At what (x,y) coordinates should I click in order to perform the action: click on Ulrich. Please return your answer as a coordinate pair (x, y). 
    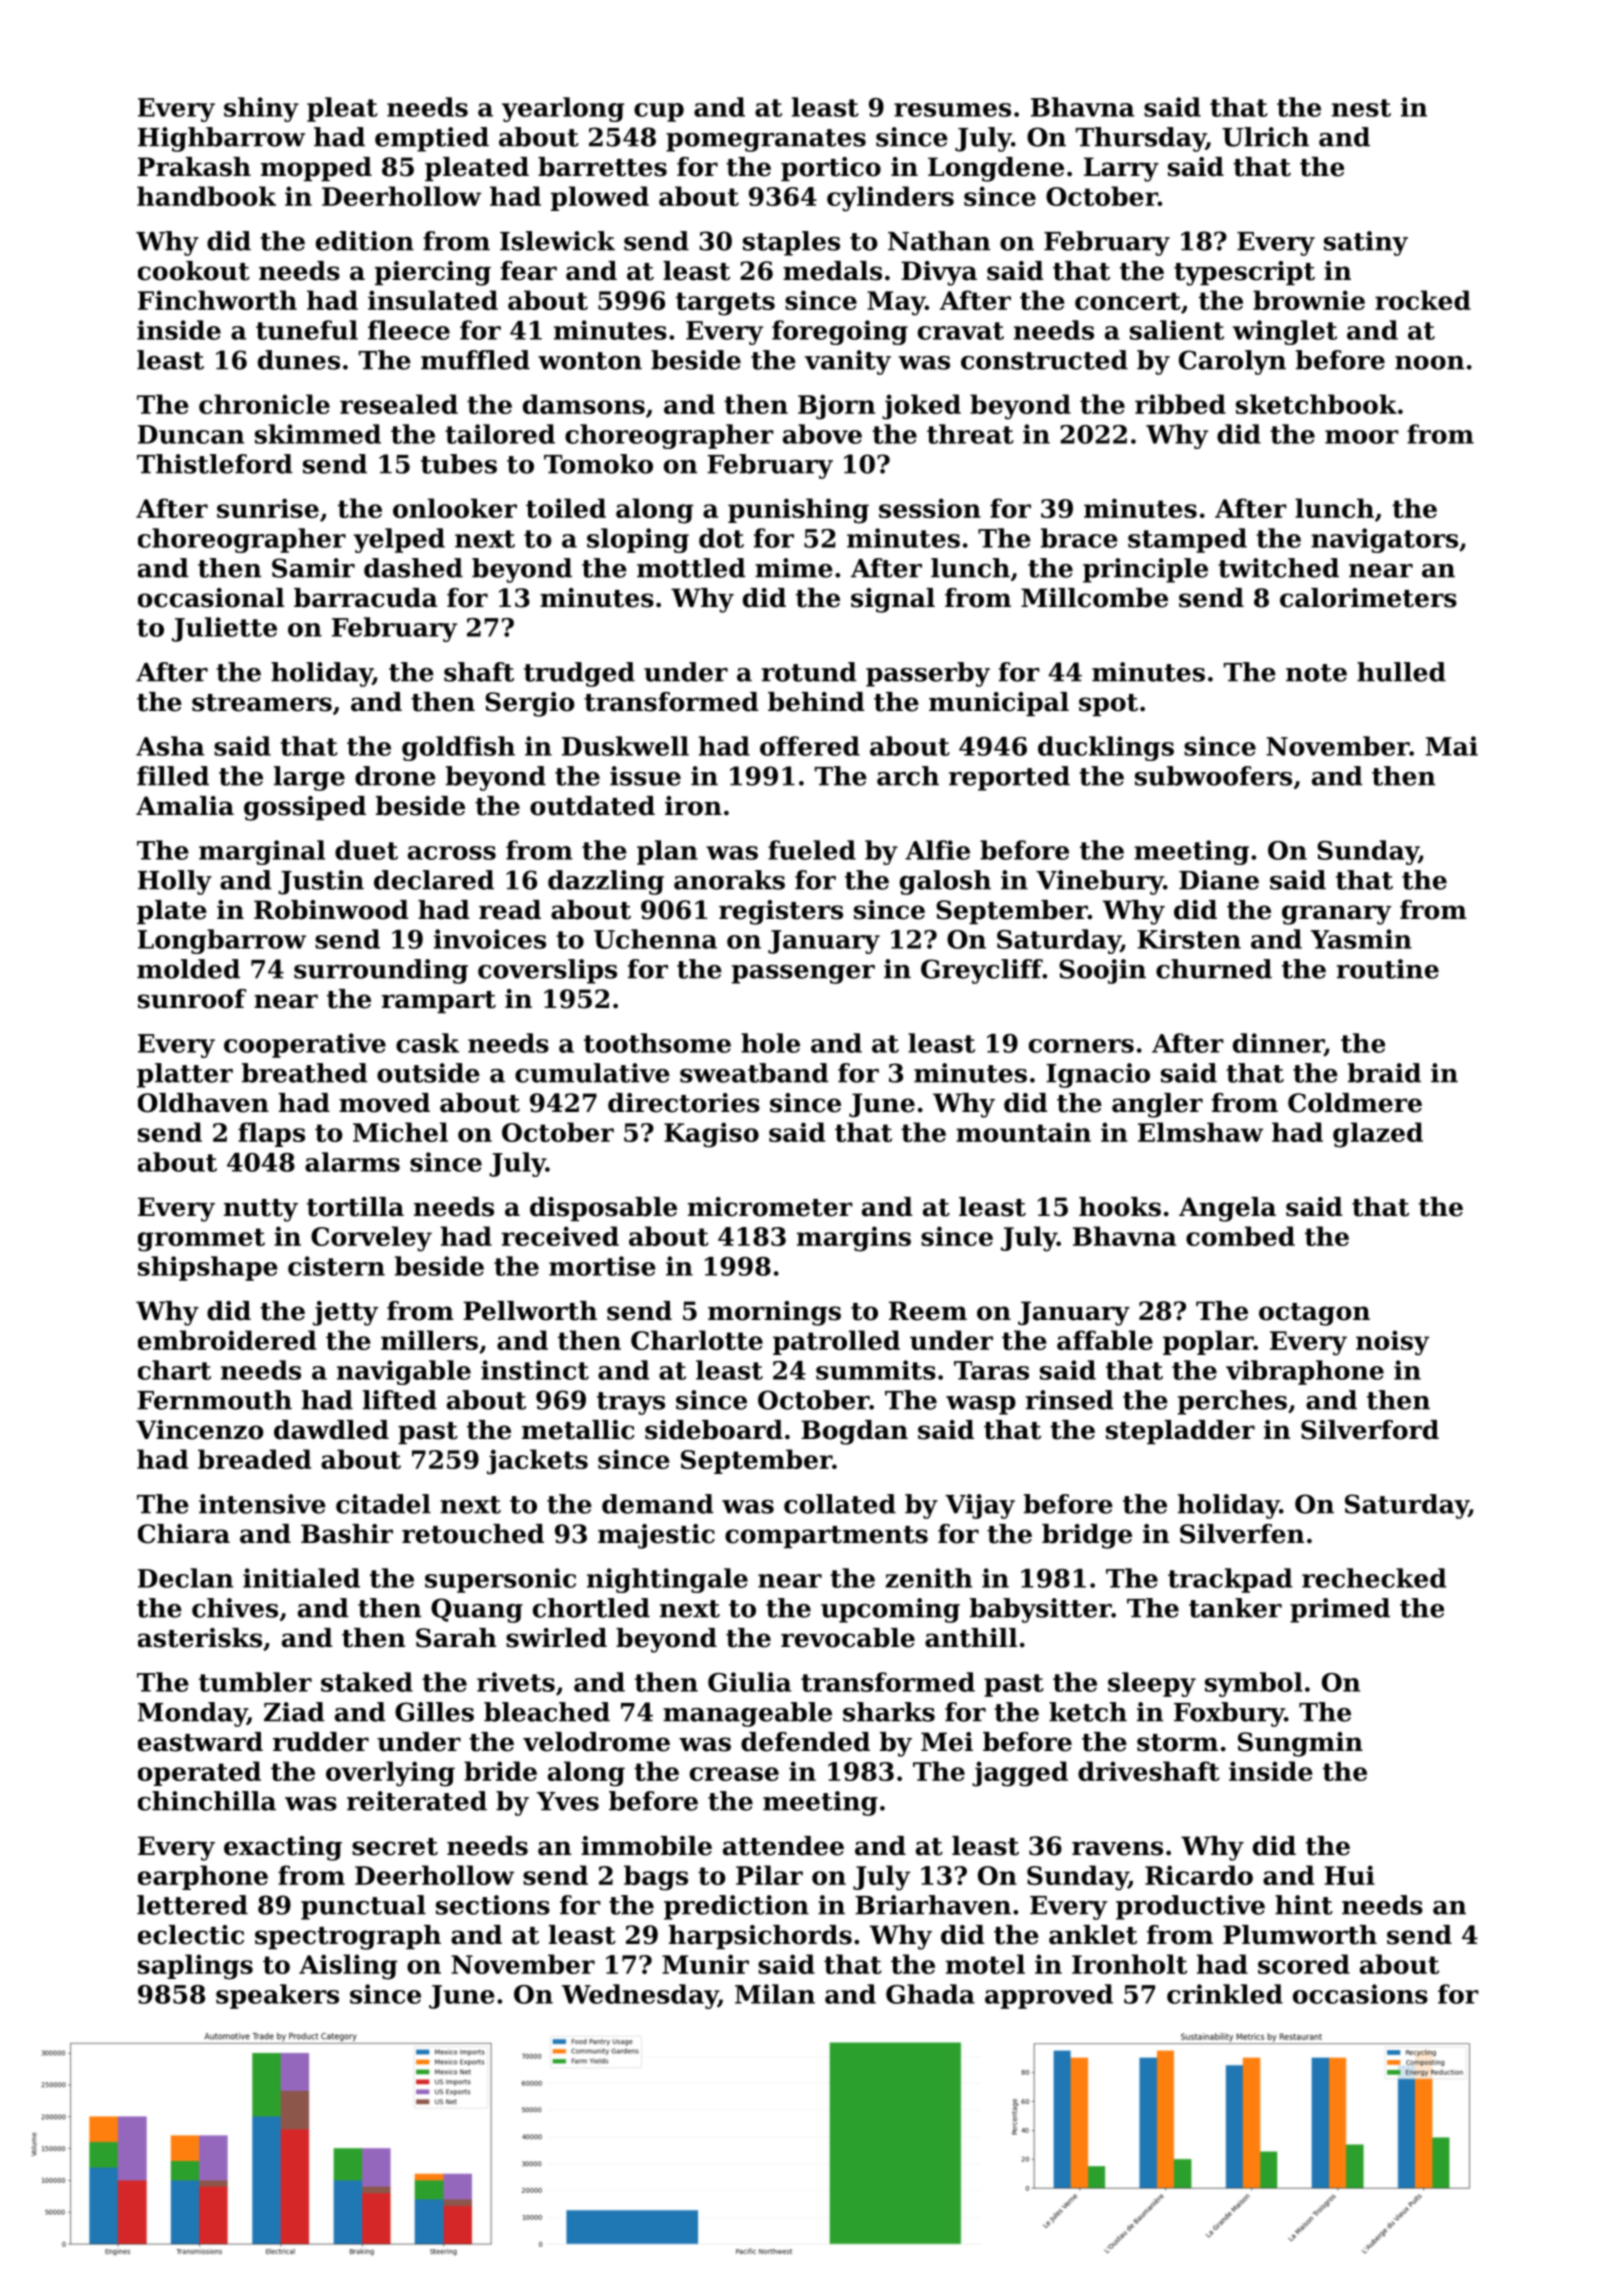
    Looking at the image, I should click on (1265, 137).
